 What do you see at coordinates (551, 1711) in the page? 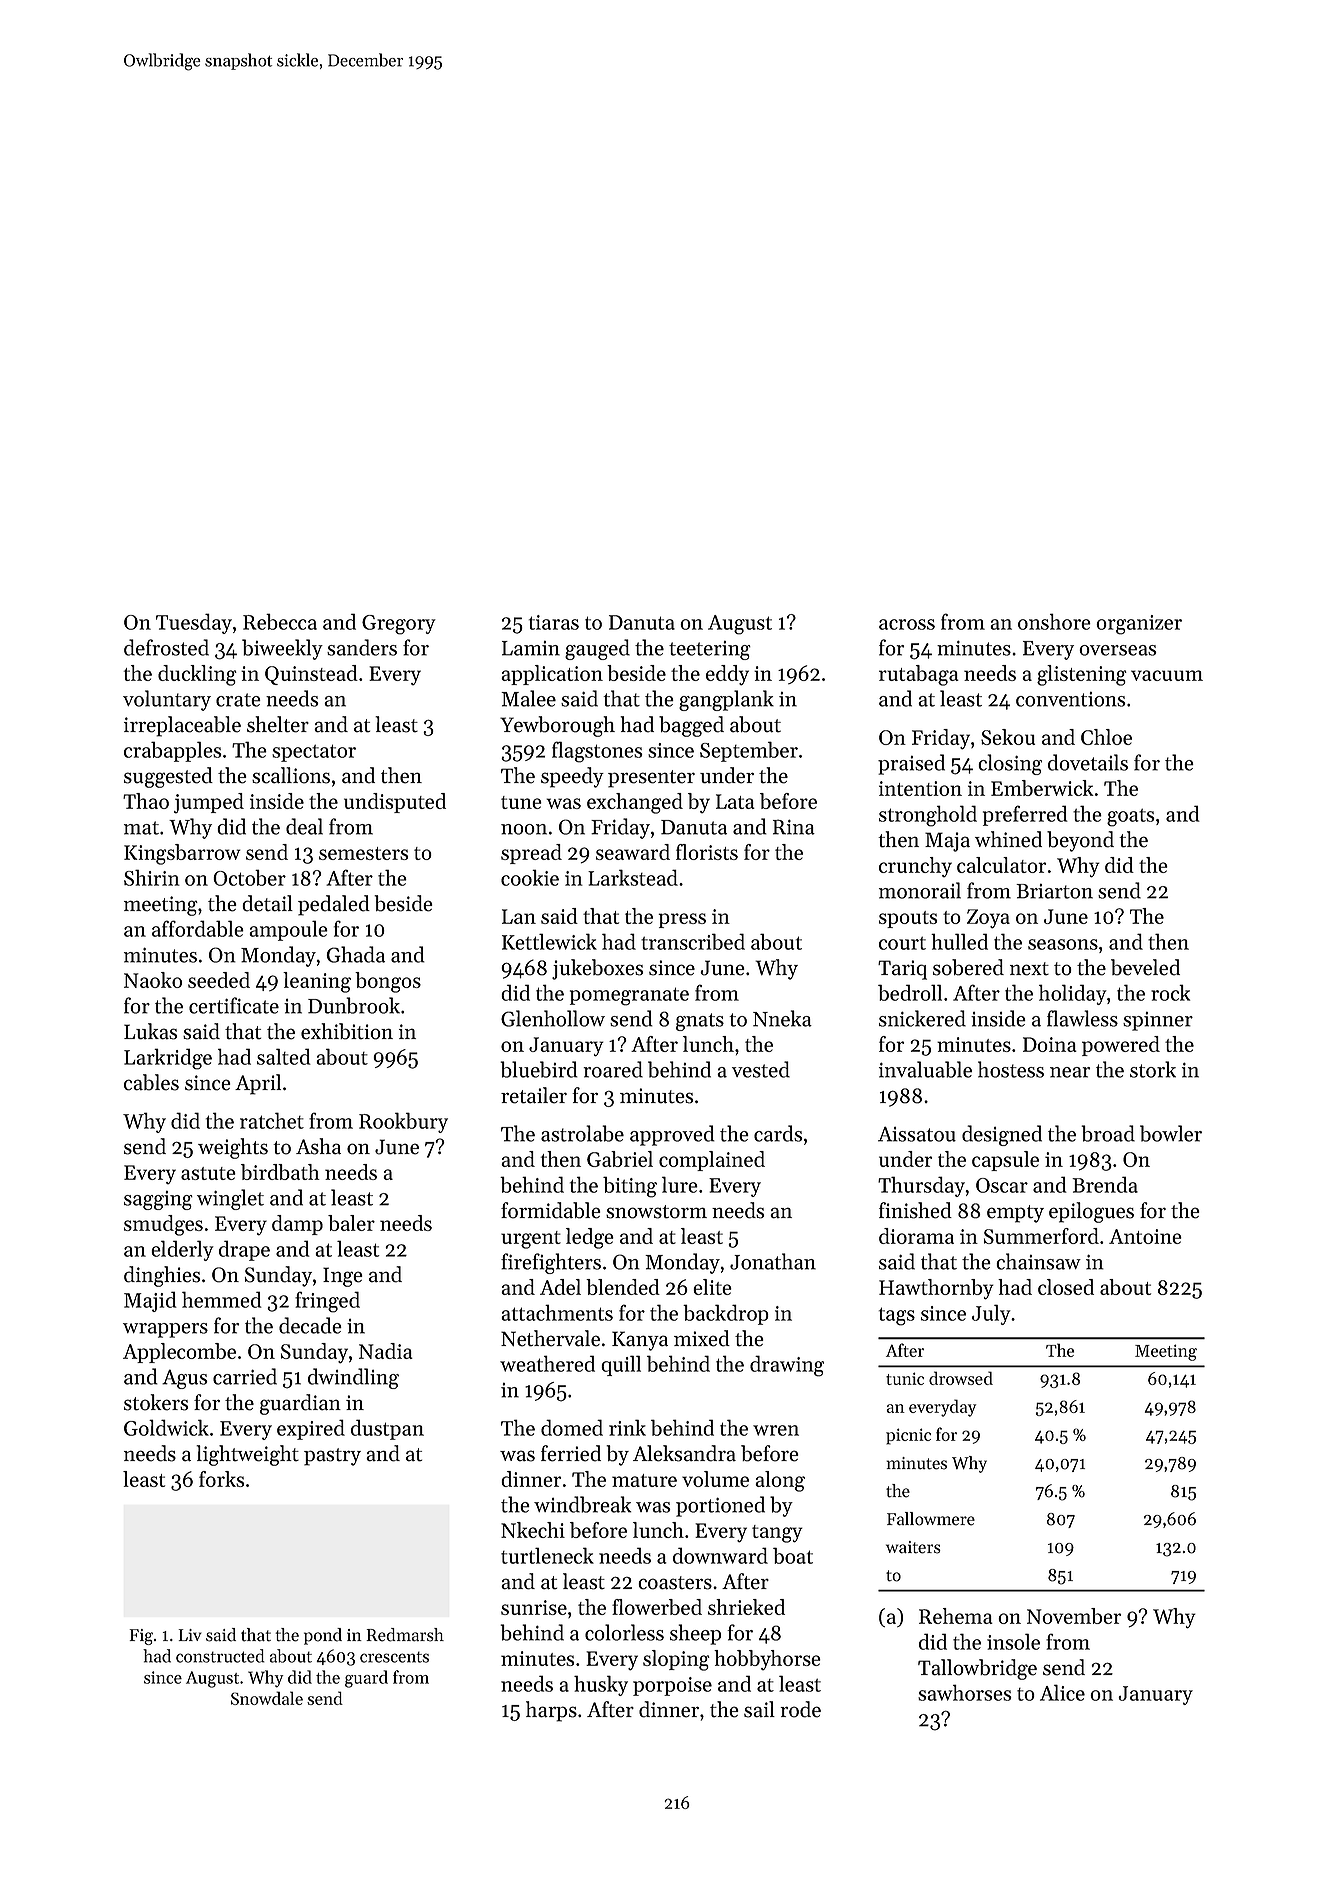
I see `harps` at bounding box center [551, 1711].
